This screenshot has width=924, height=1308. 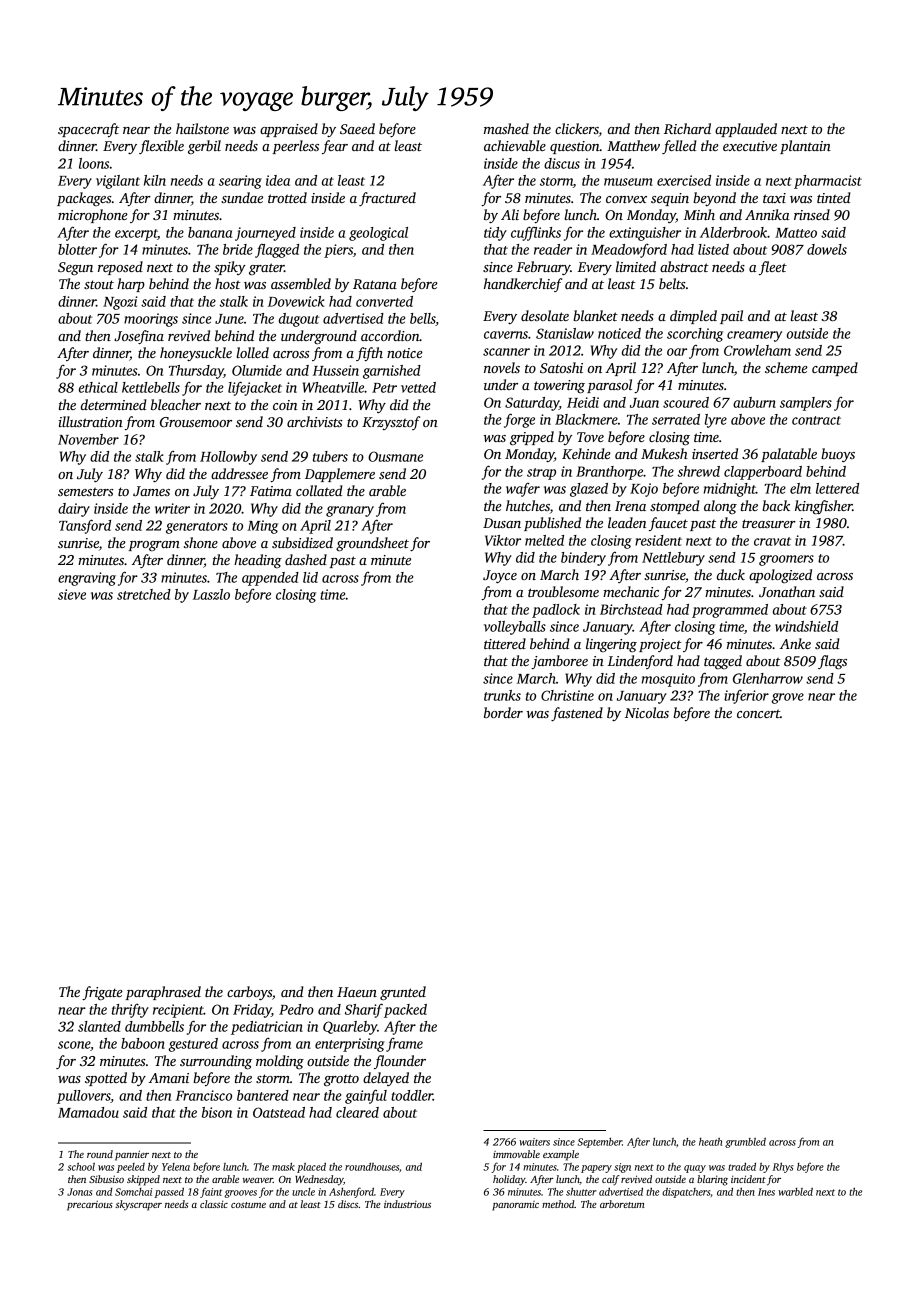 I want to click on thrifty, so click(x=130, y=1011).
